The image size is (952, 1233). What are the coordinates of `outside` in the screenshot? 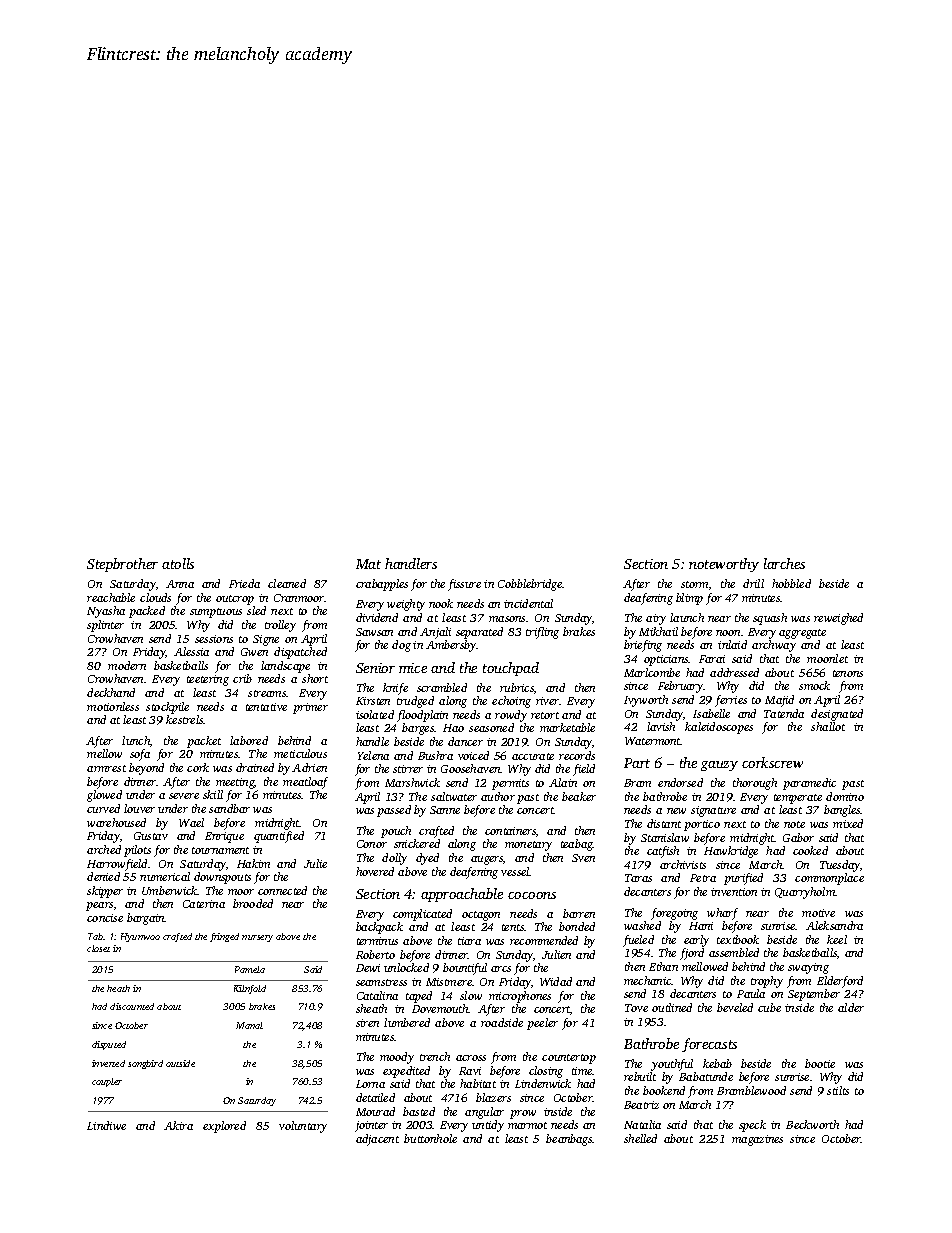 It's located at (180, 1063).
